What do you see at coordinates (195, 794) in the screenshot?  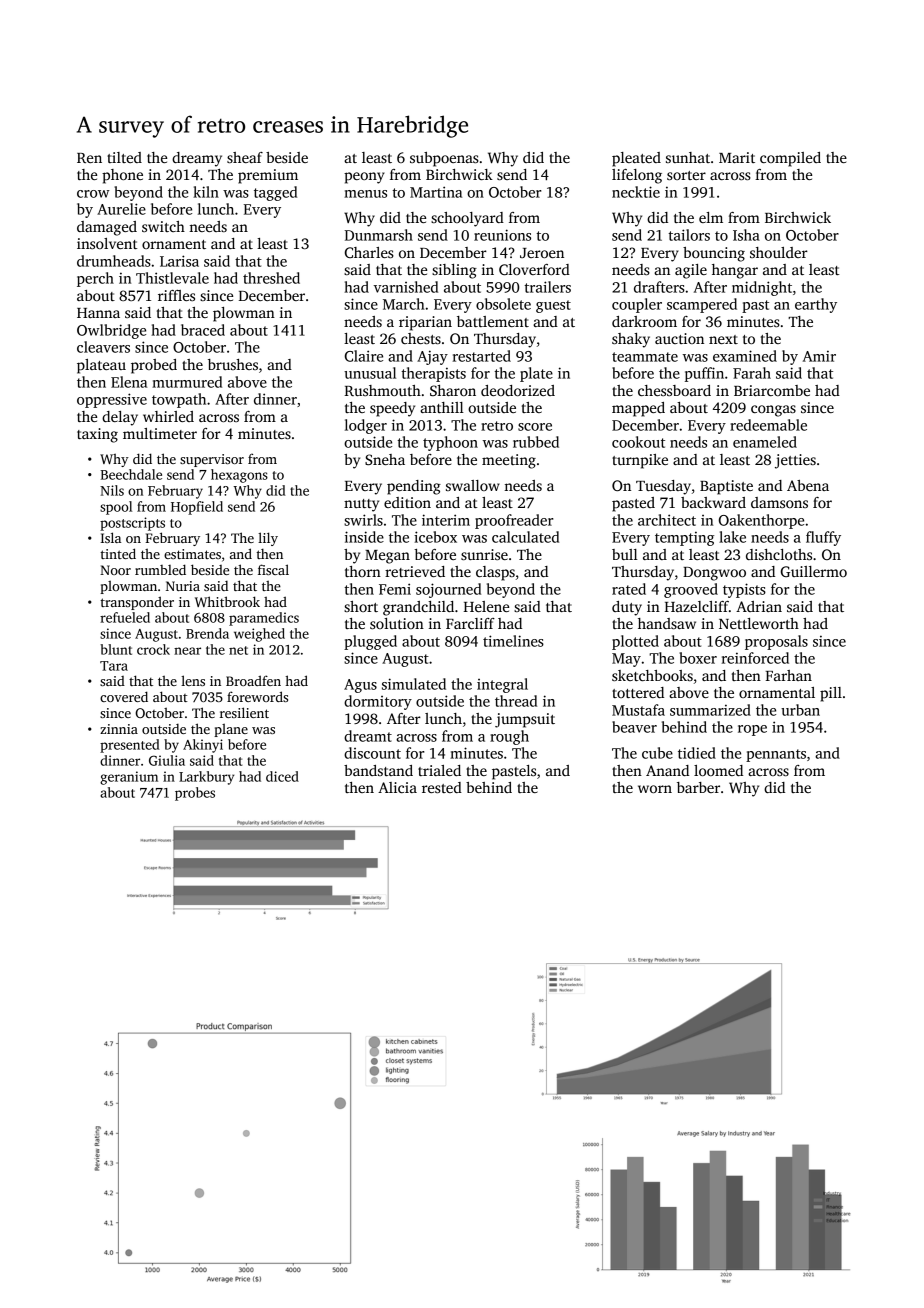 I see `probes` at bounding box center [195, 794].
